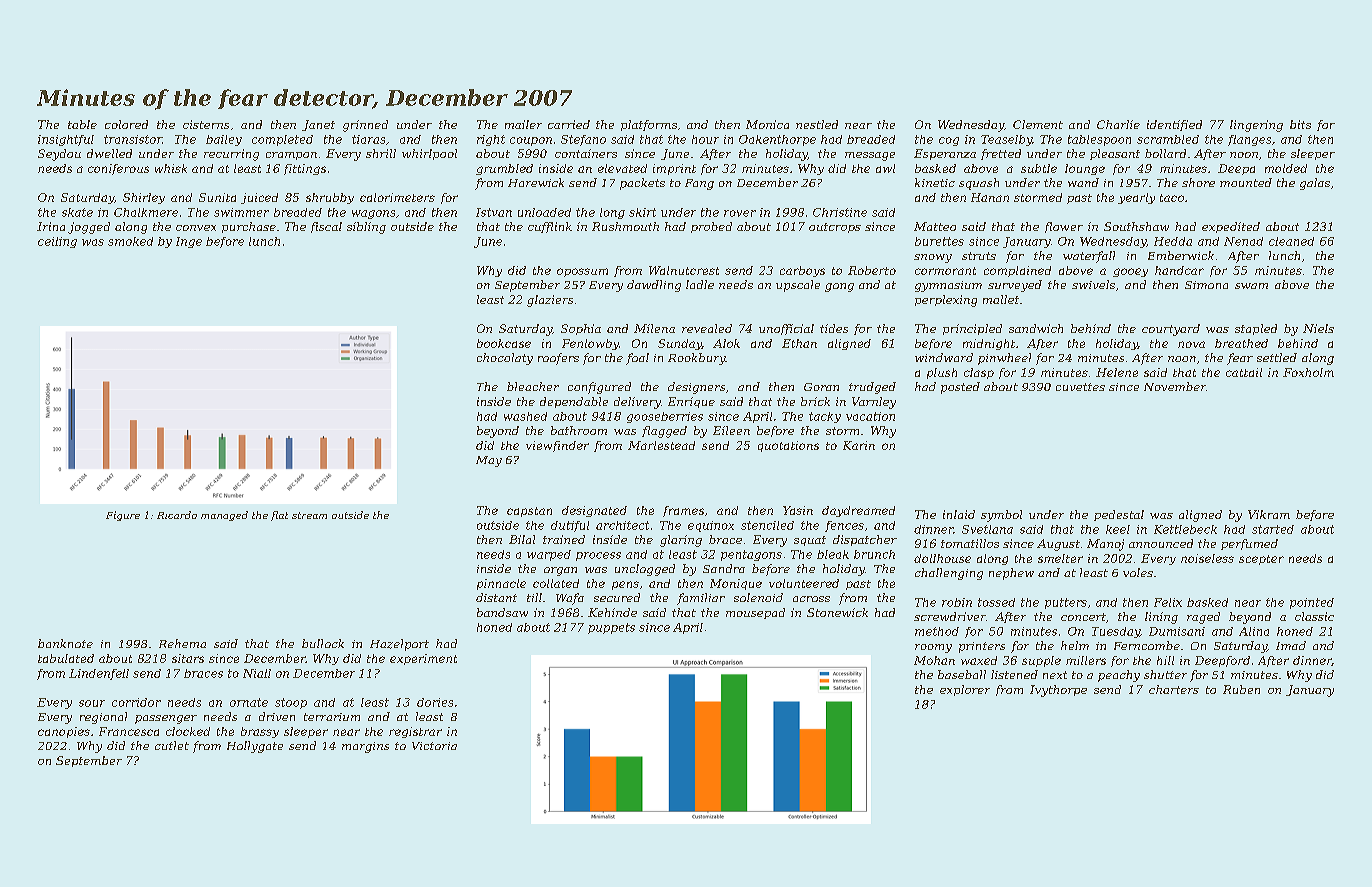 This screenshot has width=1372, height=887. Describe the element at coordinates (965, 690) in the screenshot. I see `explorer` at that location.
